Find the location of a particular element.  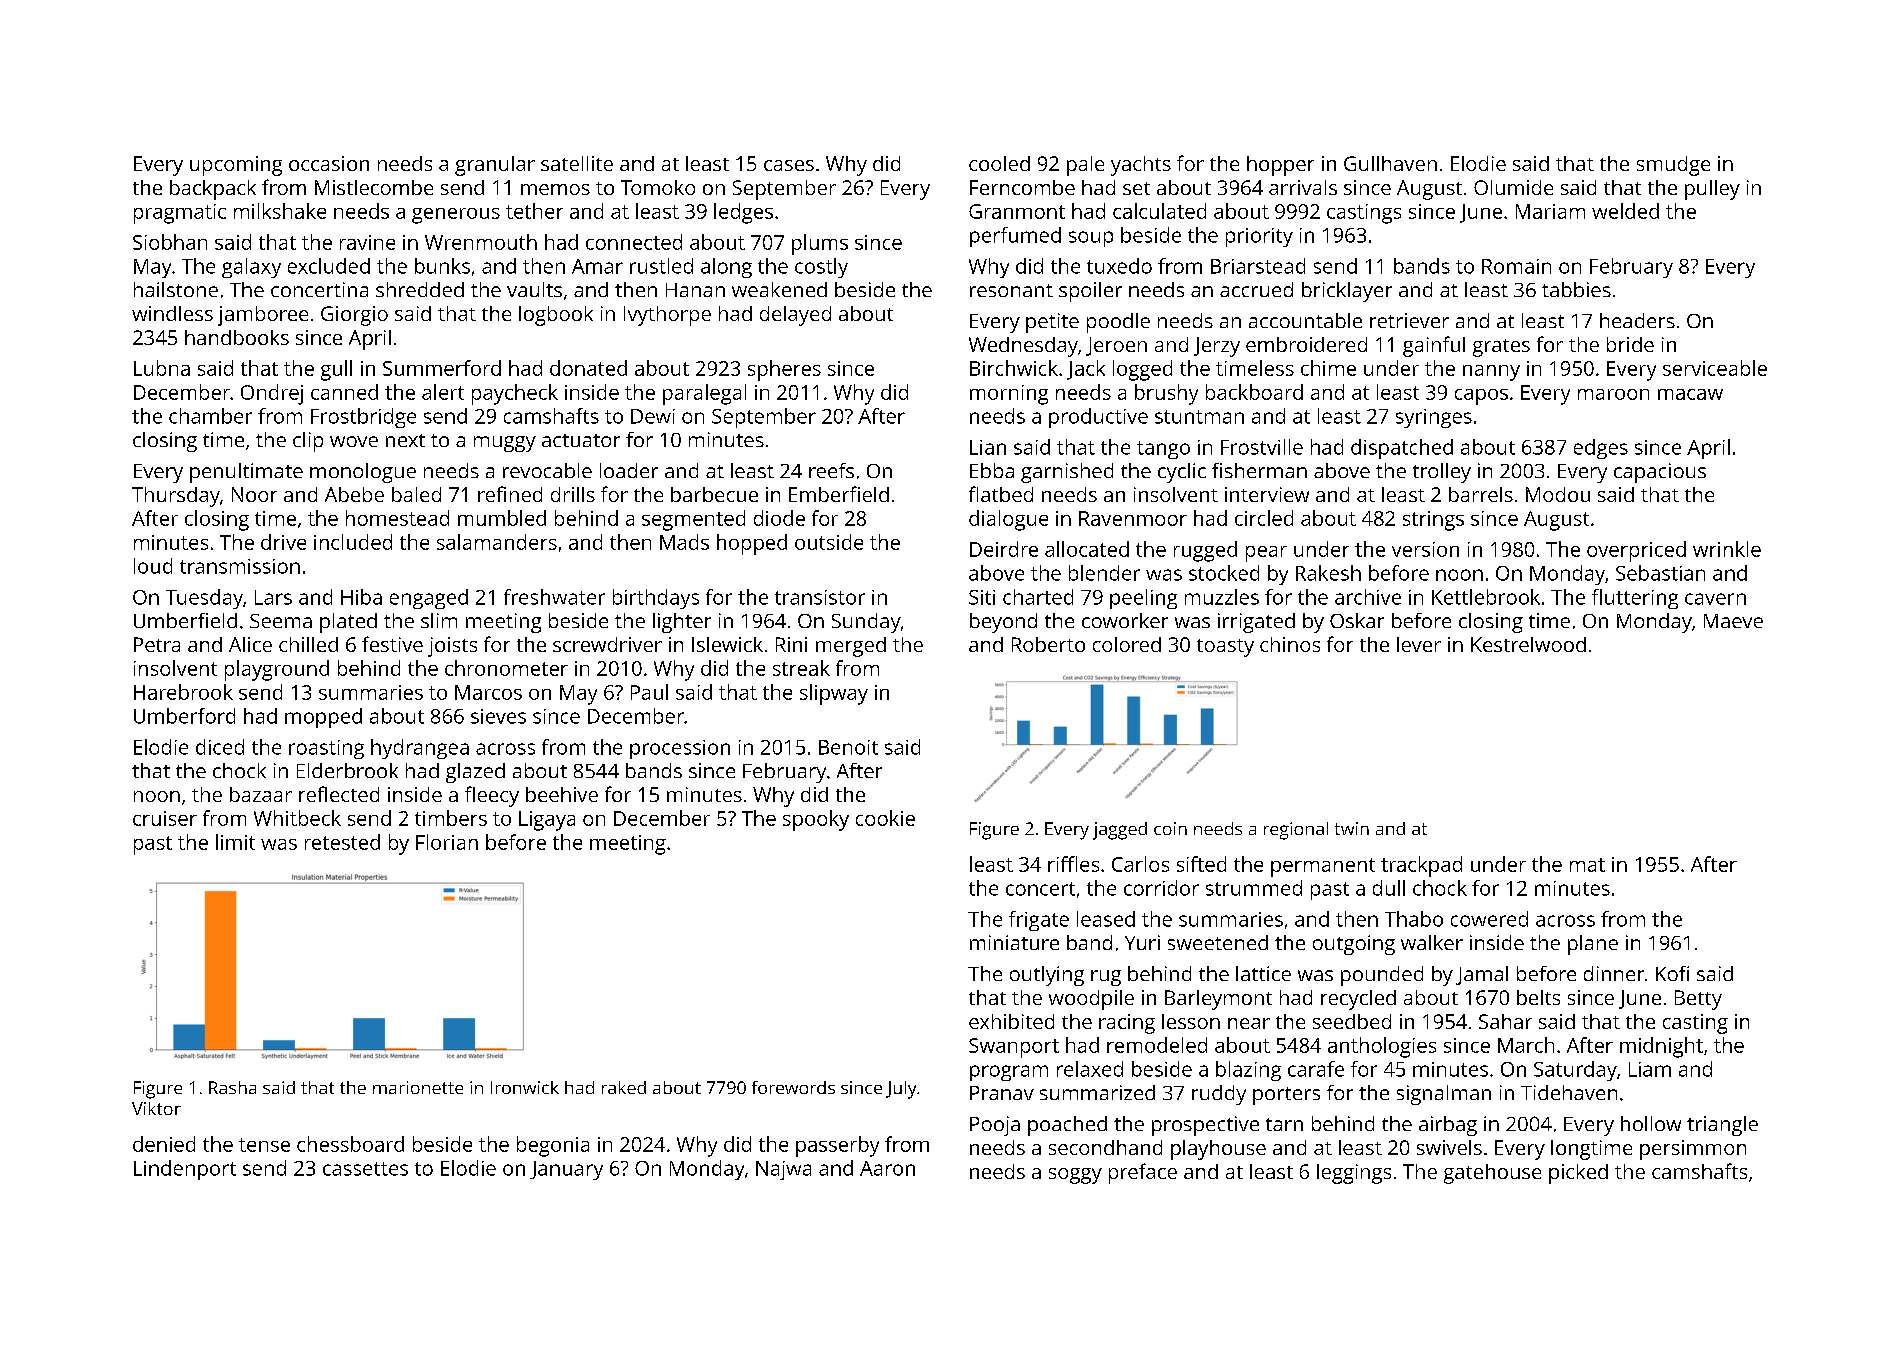

calculated is located at coordinates (1159, 211).
